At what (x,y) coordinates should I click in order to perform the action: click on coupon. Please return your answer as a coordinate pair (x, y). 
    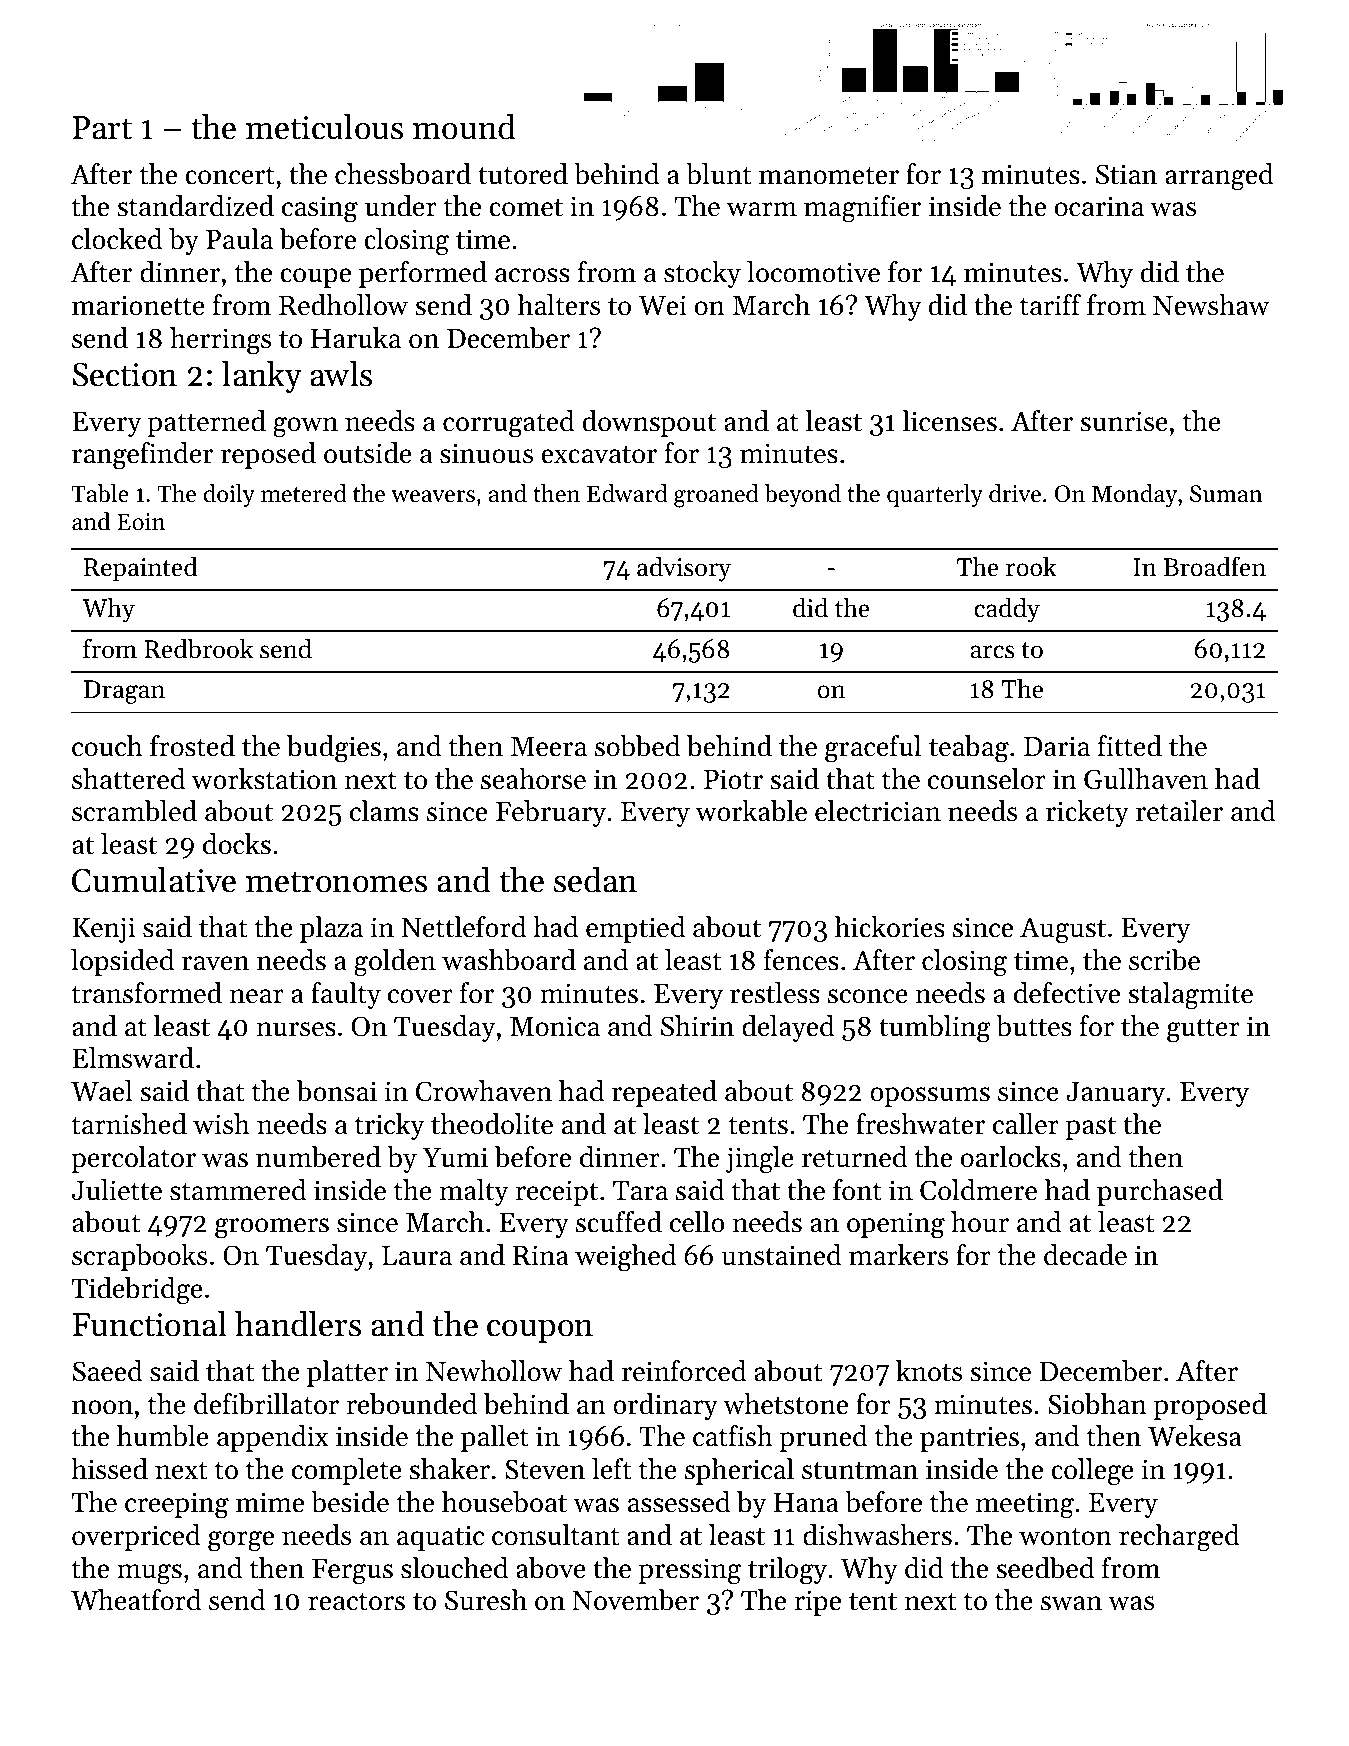
    Looking at the image, I should click on (540, 1331).
